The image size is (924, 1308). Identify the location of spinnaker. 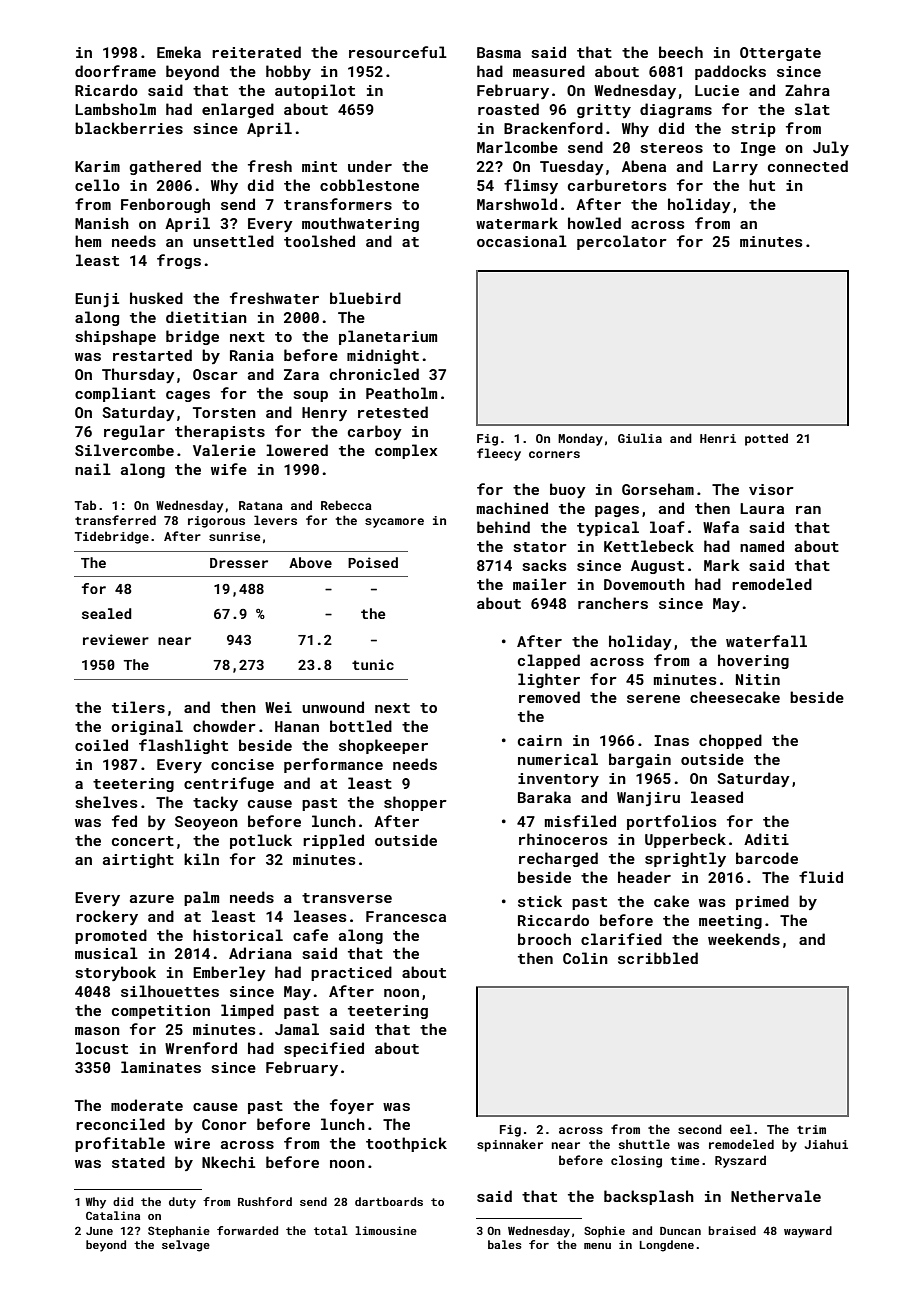
(510, 1145).
